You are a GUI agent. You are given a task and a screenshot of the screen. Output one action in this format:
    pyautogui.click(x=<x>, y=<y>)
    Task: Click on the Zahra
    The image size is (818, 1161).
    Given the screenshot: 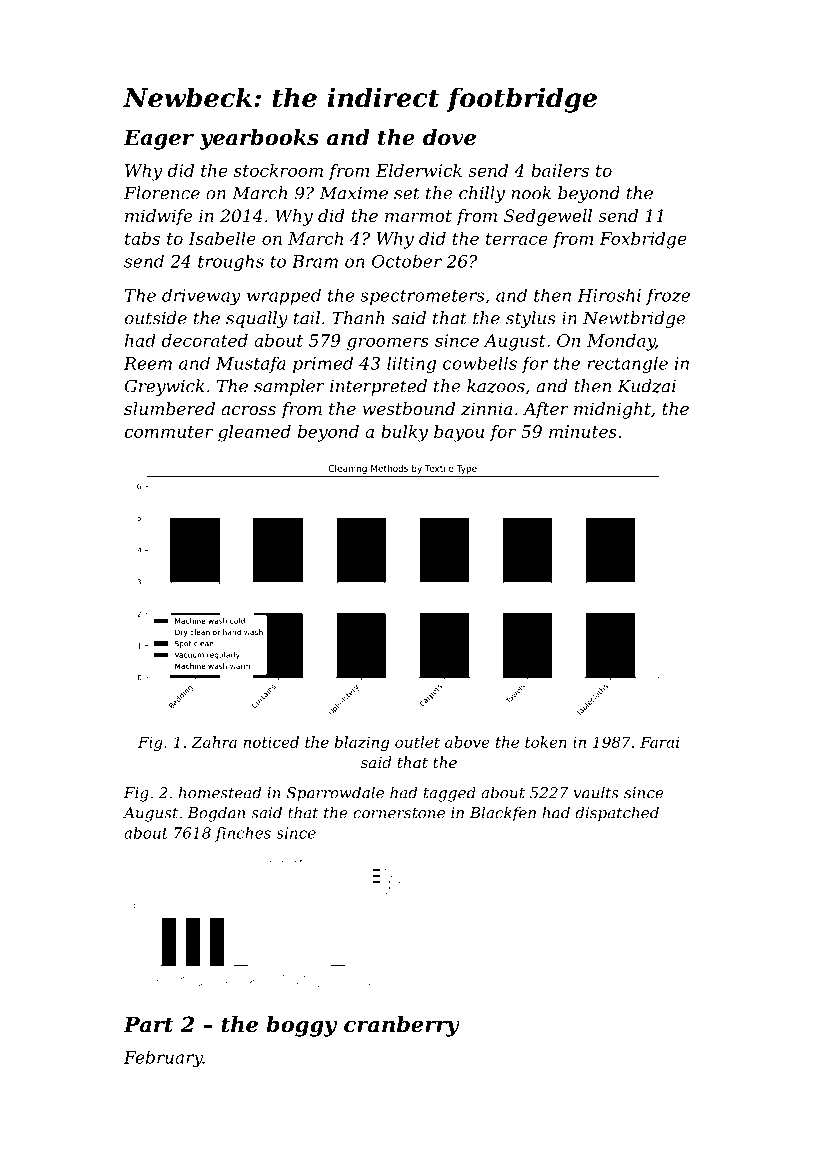 What is the action you would take?
    pyautogui.click(x=214, y=742)
